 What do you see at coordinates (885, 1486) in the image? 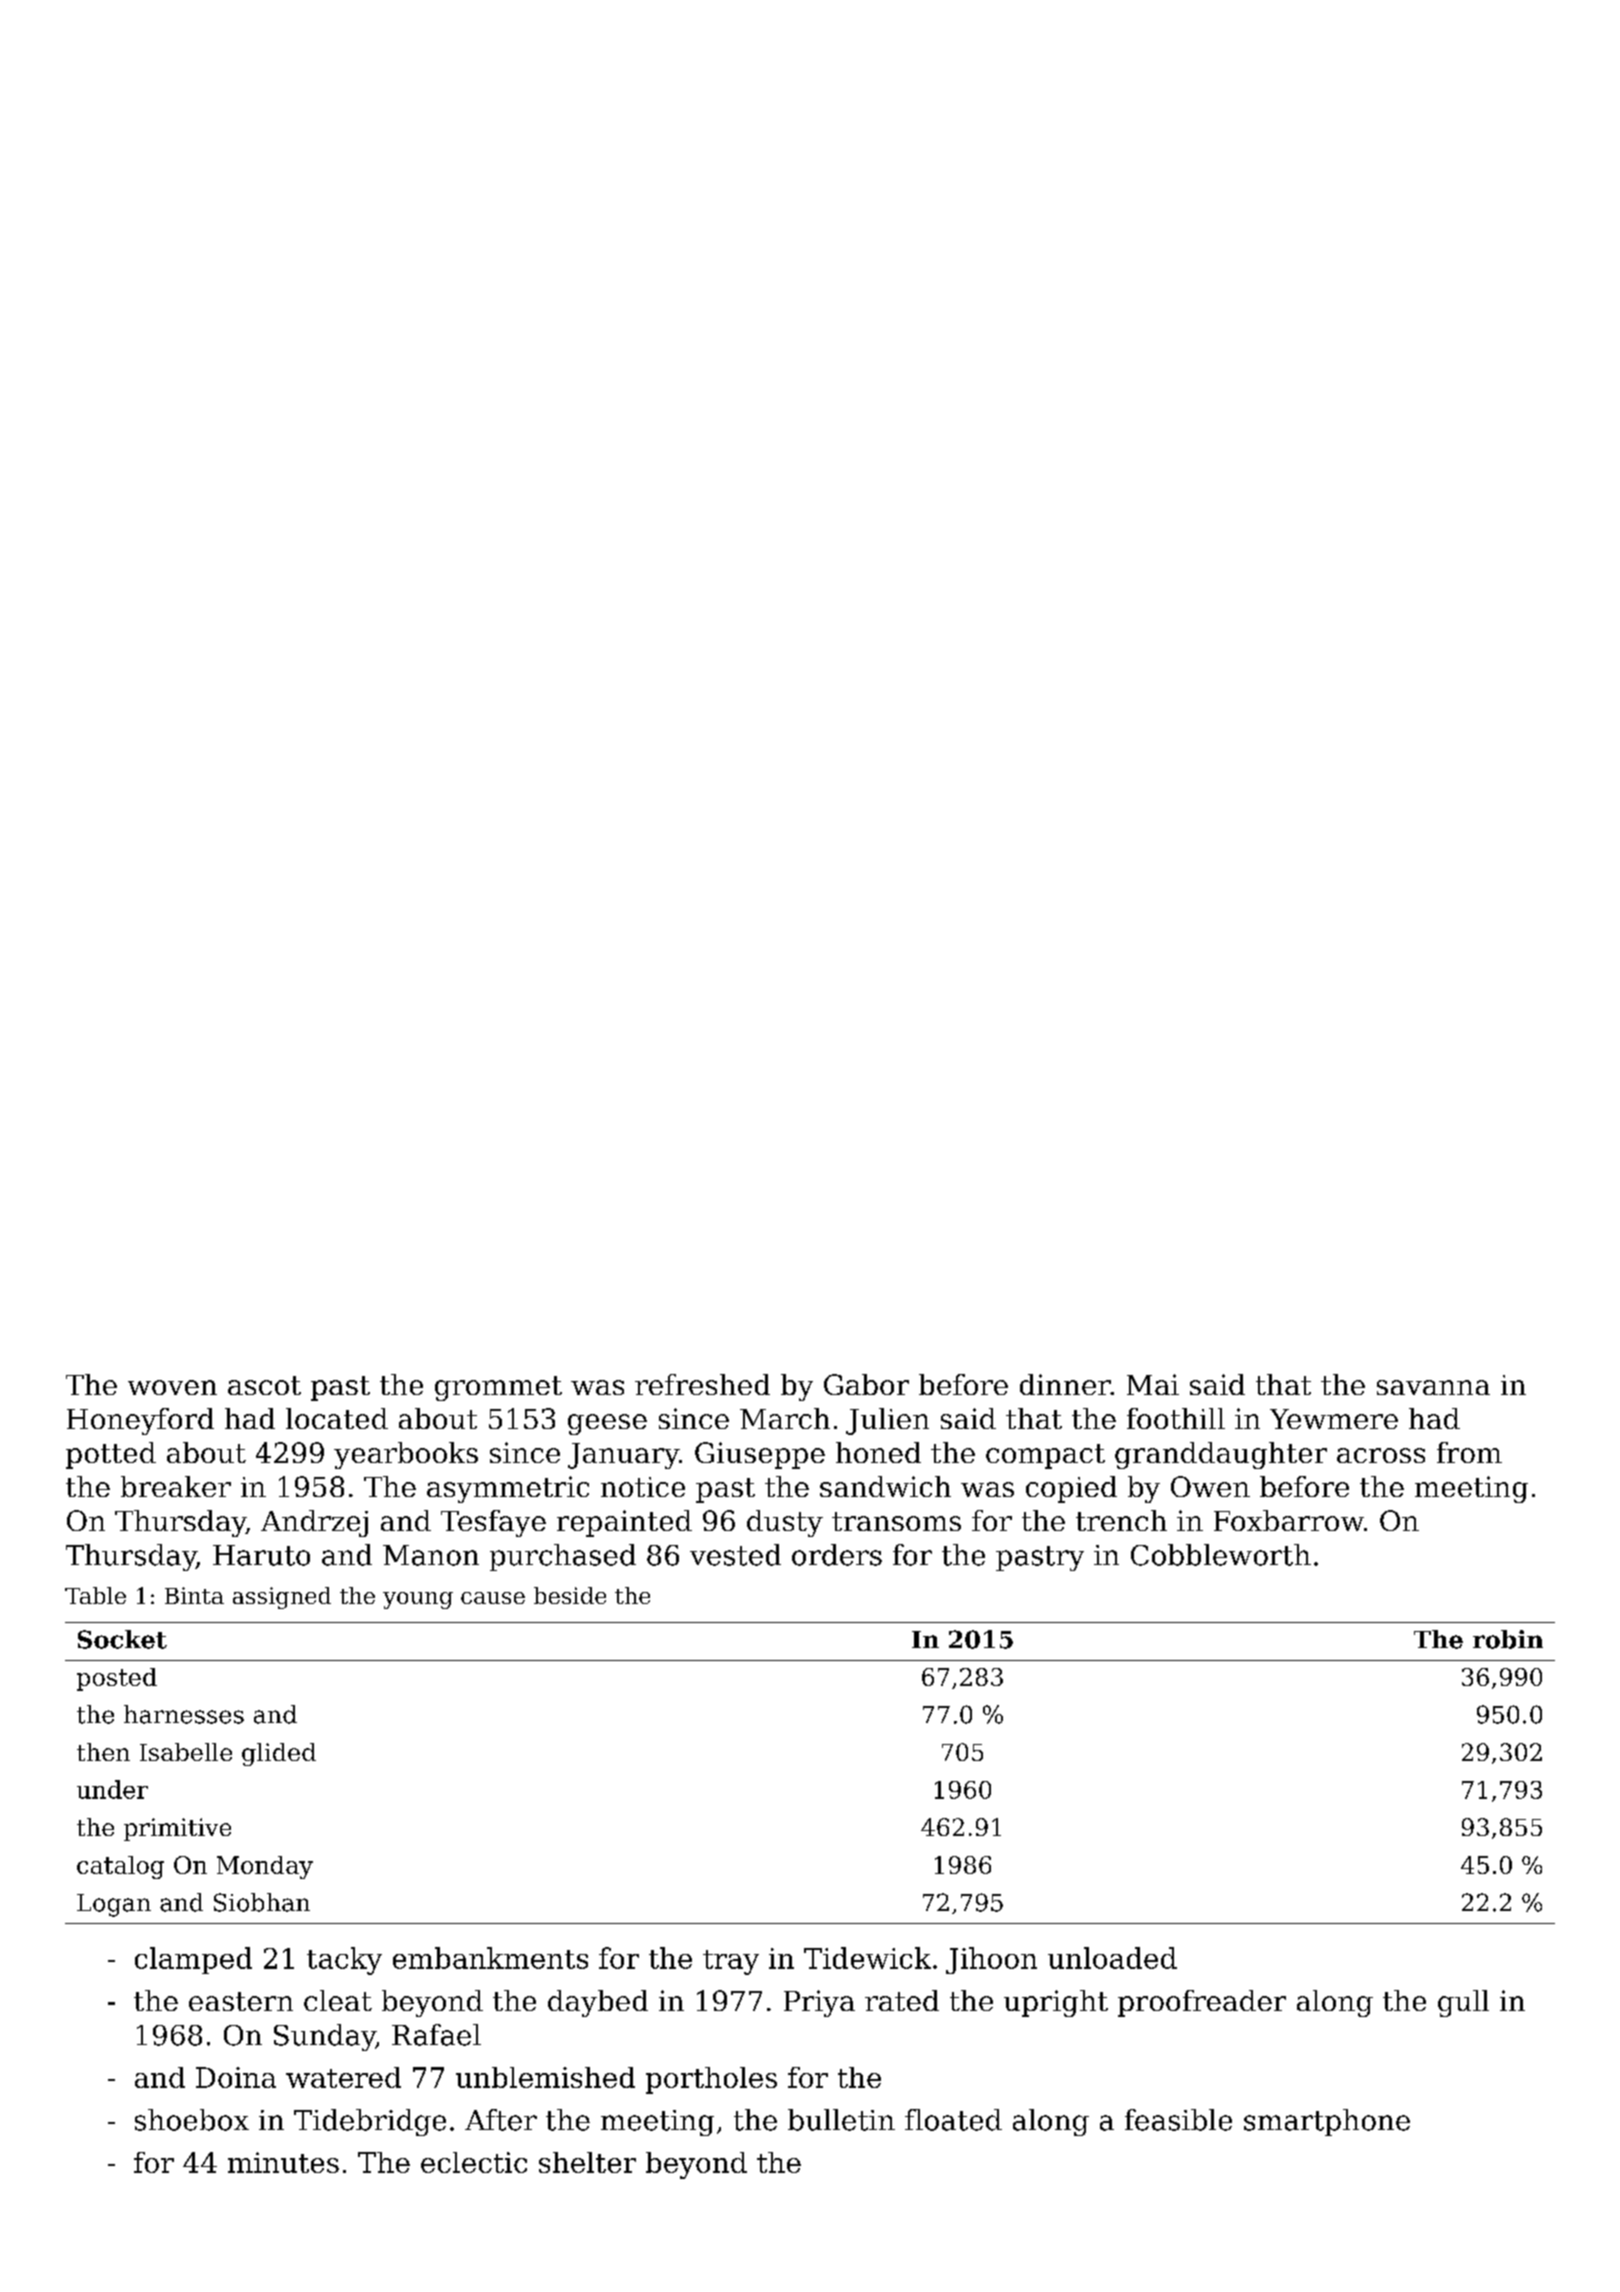
I see `sandwich` at bounding box center [885, 1486].
